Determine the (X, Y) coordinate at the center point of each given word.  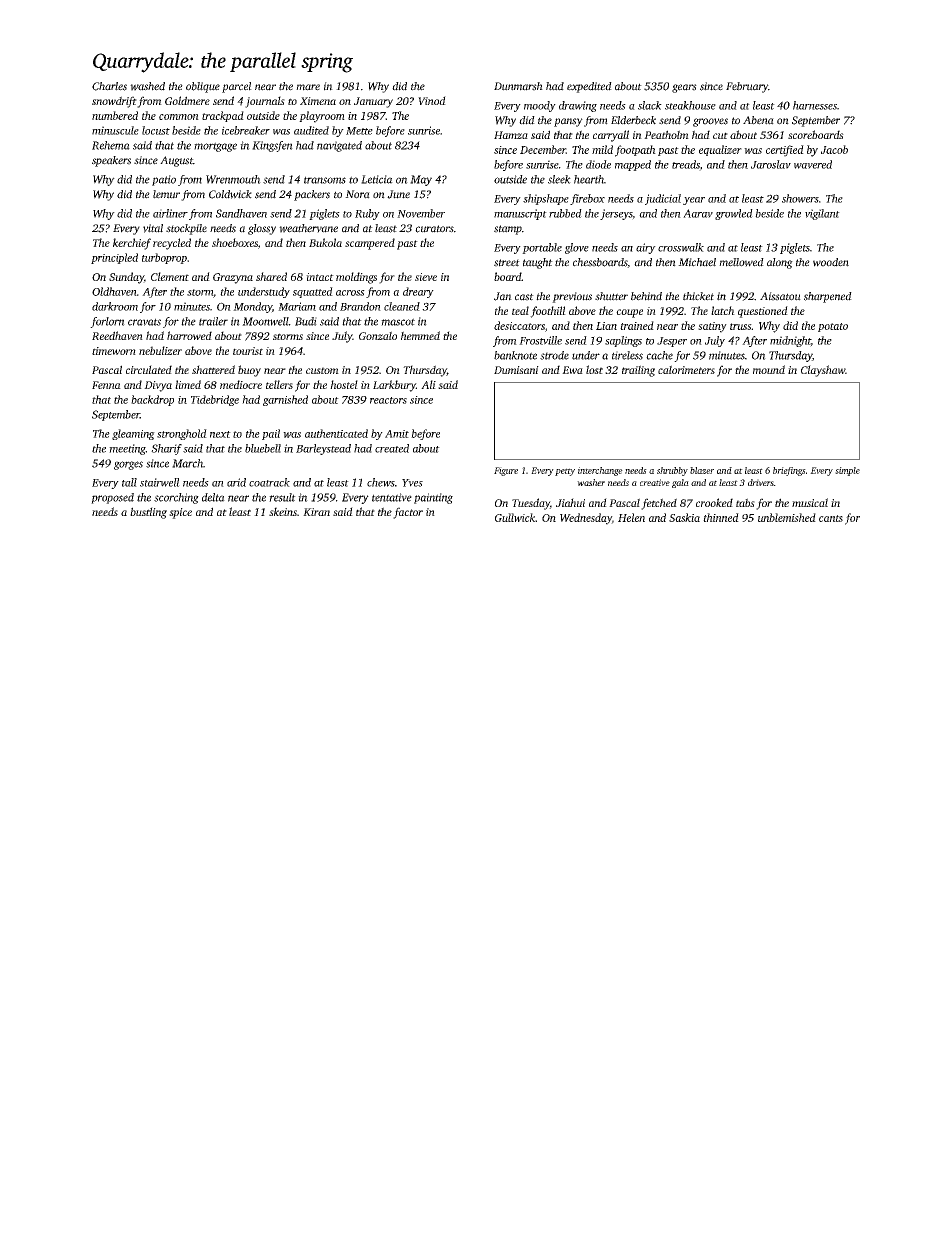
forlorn (107, 322)
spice (180, 513)
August (176, 161)
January (373, 102)
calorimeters (686, 369)
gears (684, 88)
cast (524, 297)
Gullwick (515, 517)
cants (831, 518)
